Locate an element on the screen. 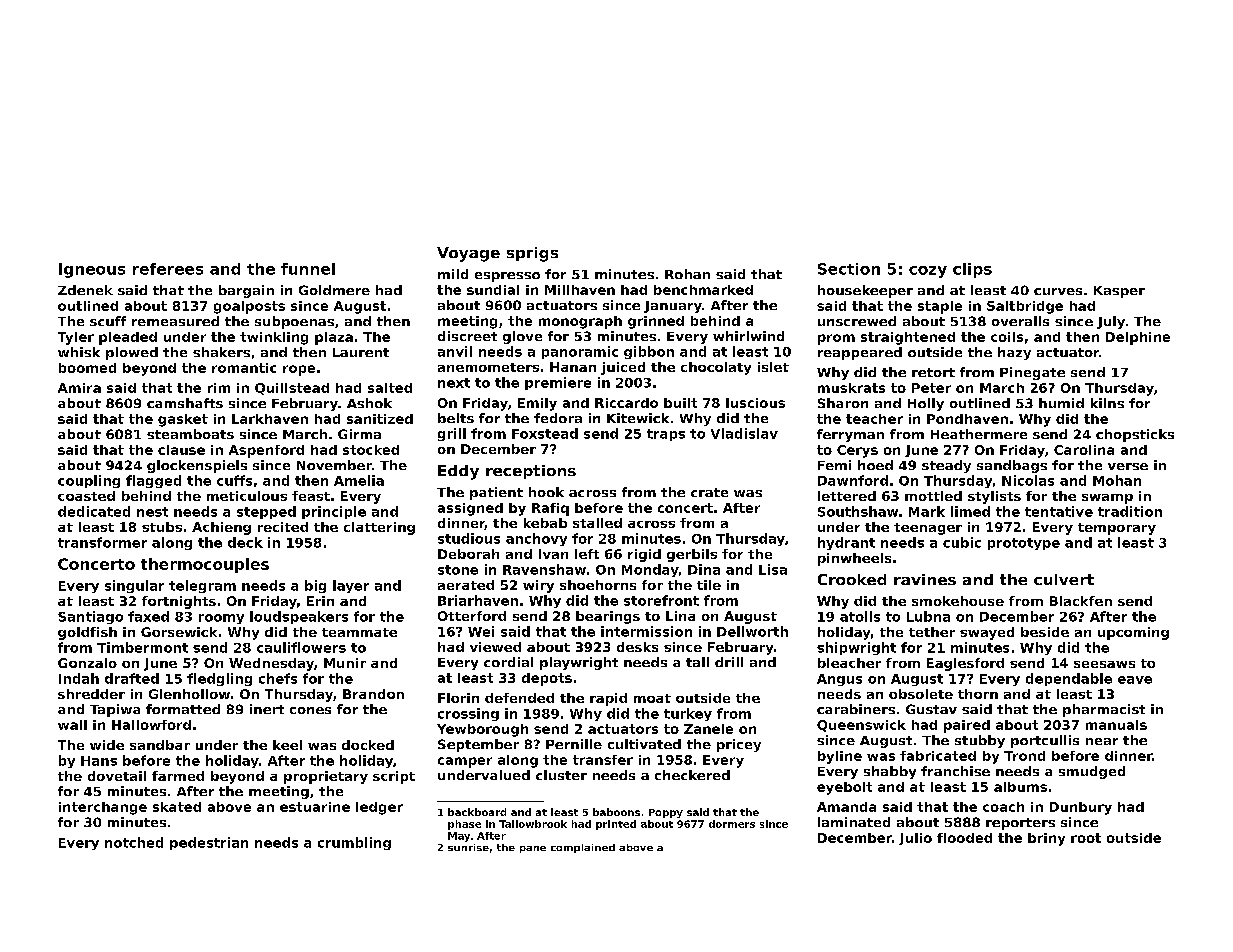 The image size is (1233, 952). Millhaven is located at coordinates (580, 290).
